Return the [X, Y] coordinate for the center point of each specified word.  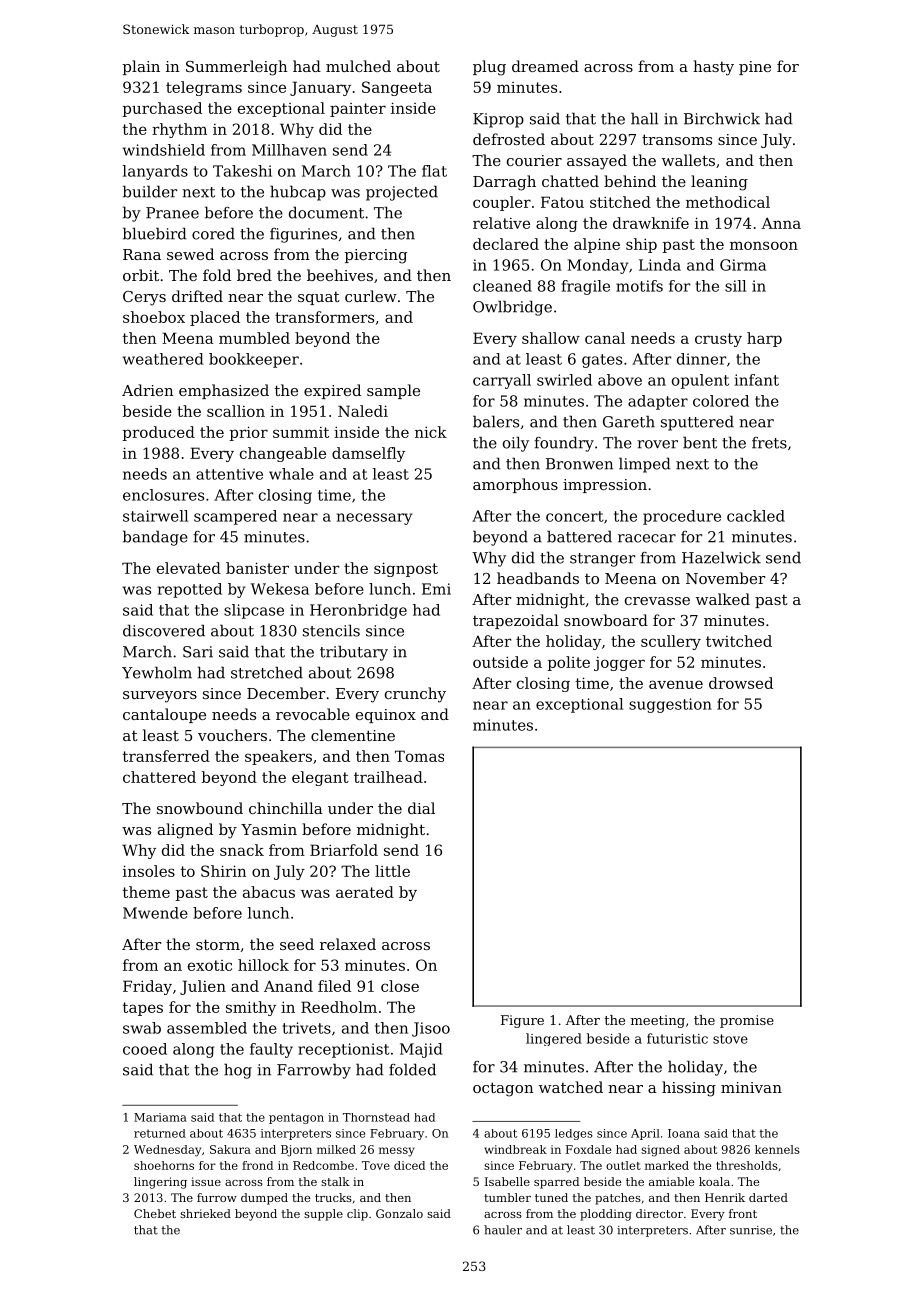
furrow [217, 1197]
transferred [166, 756]
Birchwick [722, 118]
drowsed [741, 683]
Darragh [504, 183]
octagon [503, 1089]
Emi [436, 589]
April [645, 1134]
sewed [190, 254]
